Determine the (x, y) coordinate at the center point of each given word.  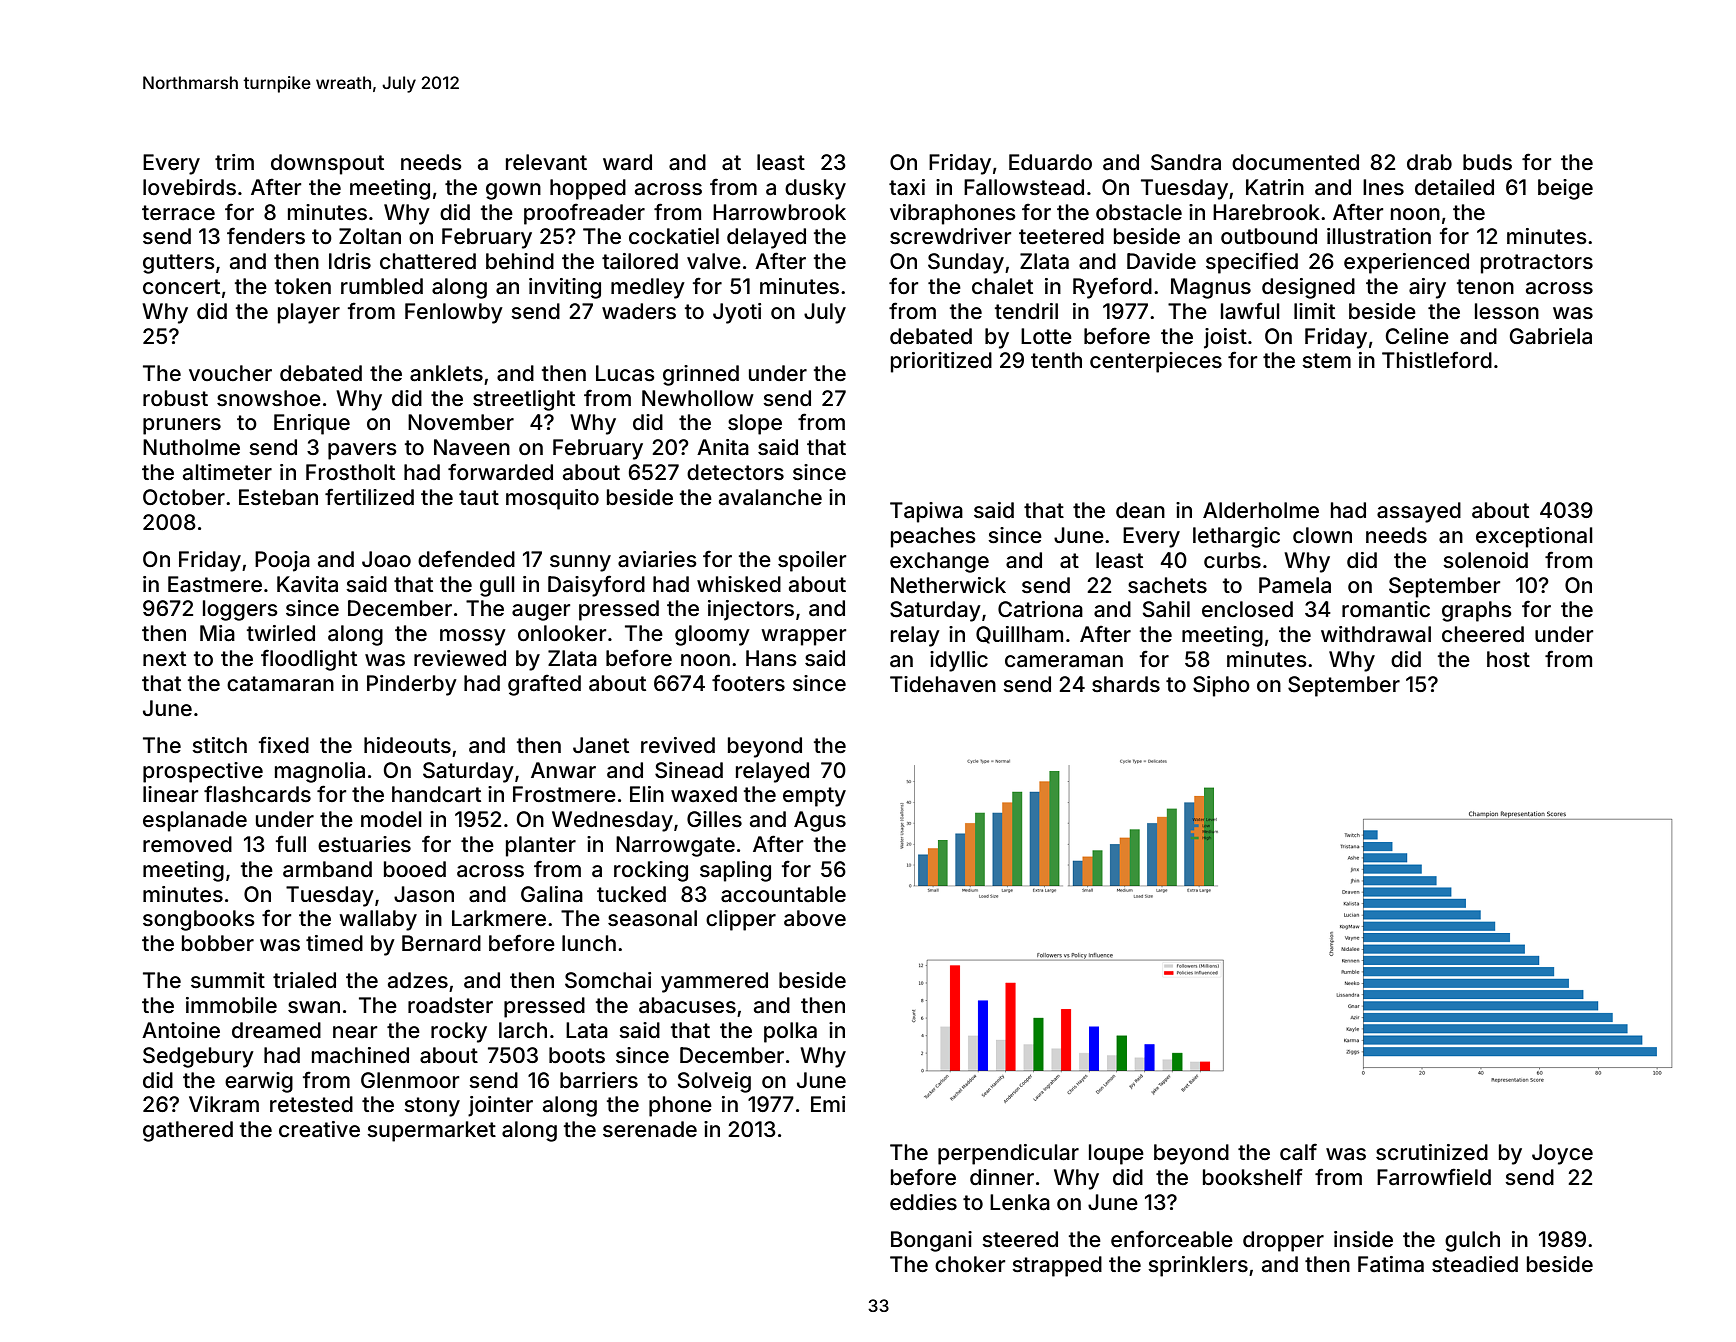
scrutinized (1432, 1152)
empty (814, 797)
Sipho (1221, 686)
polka (790, 1032)
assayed (1419, 512)
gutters (179, 264)
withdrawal (1376, 634)
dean (1140, 510)
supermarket (431, 1131)
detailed (1454, 187)
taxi (907, 187)
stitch (219, 745)
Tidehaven (943, 684)
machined (360, 1055)
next (164, 658)
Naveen (472, 447)
